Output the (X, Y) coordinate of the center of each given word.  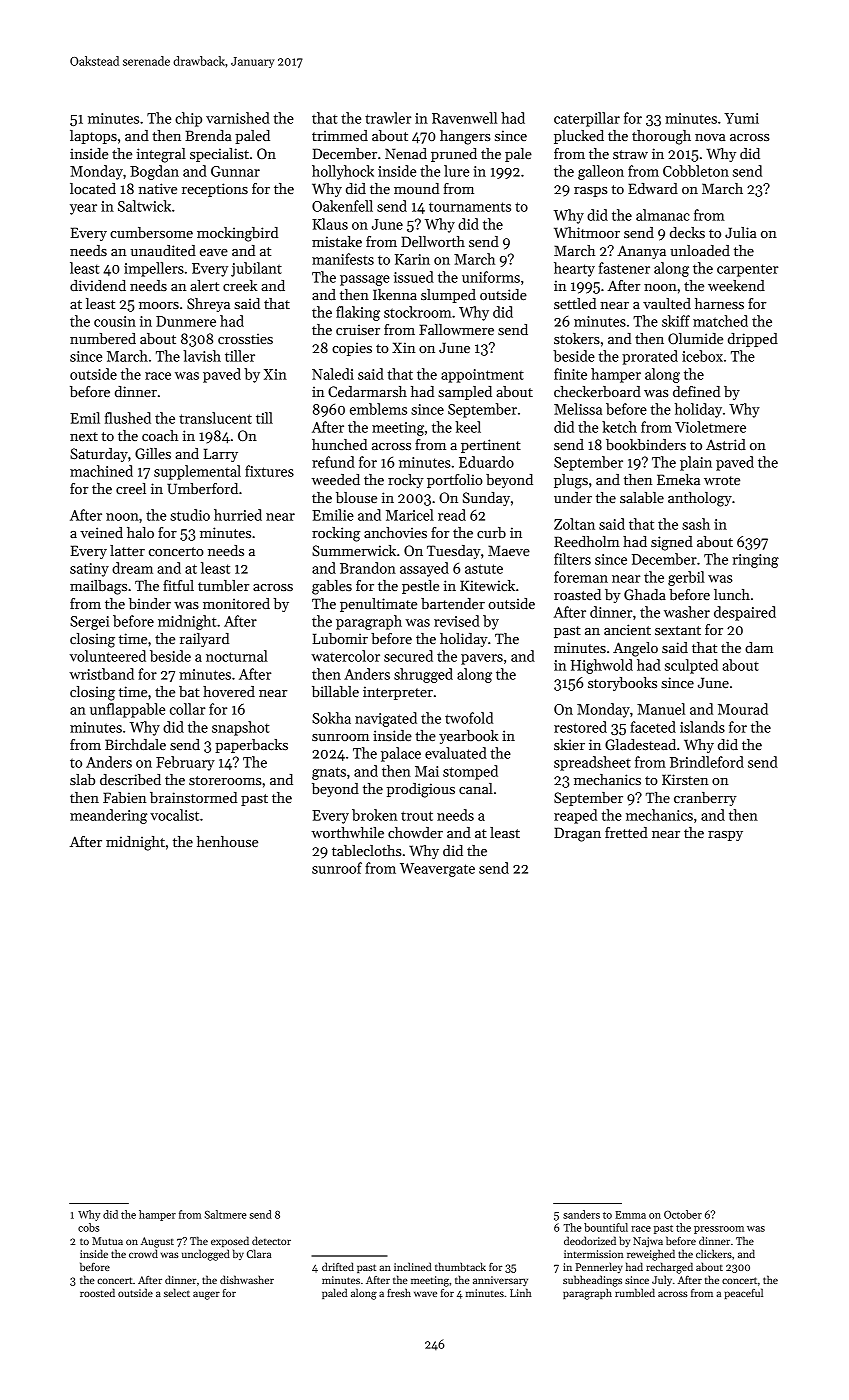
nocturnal (237, 656)
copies (352, 349)
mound (416, 188)
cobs (88, 1227)
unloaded (700, 250)
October (683, 1214)
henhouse (227, 841)
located (93, 188)
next (84, 436)
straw (630, 154)
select (177, 1292)
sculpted (691, 666)
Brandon (368, 568)
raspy (725, 836)
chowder (415, 832)
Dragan (577, 834)
